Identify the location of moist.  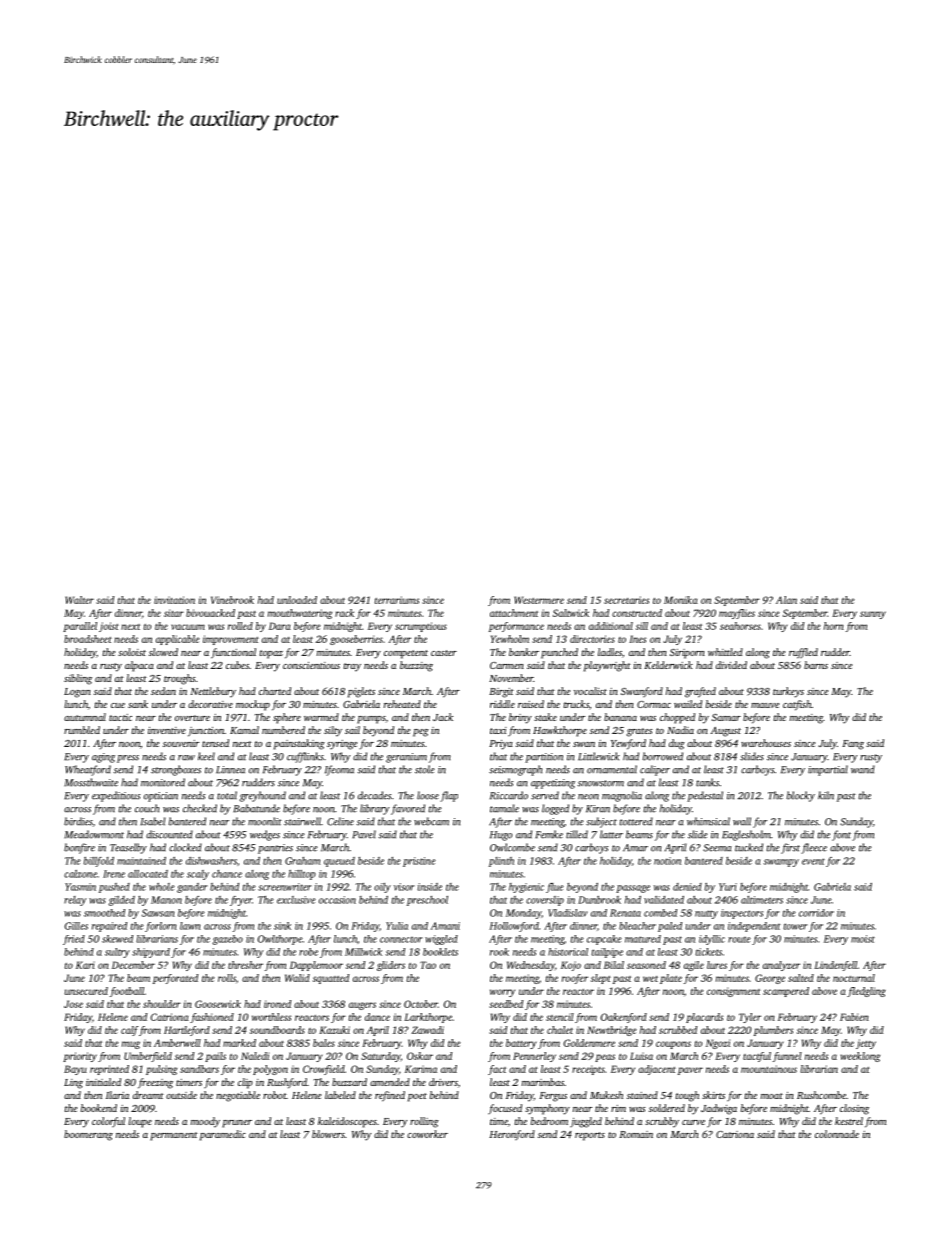
(863, 939).
